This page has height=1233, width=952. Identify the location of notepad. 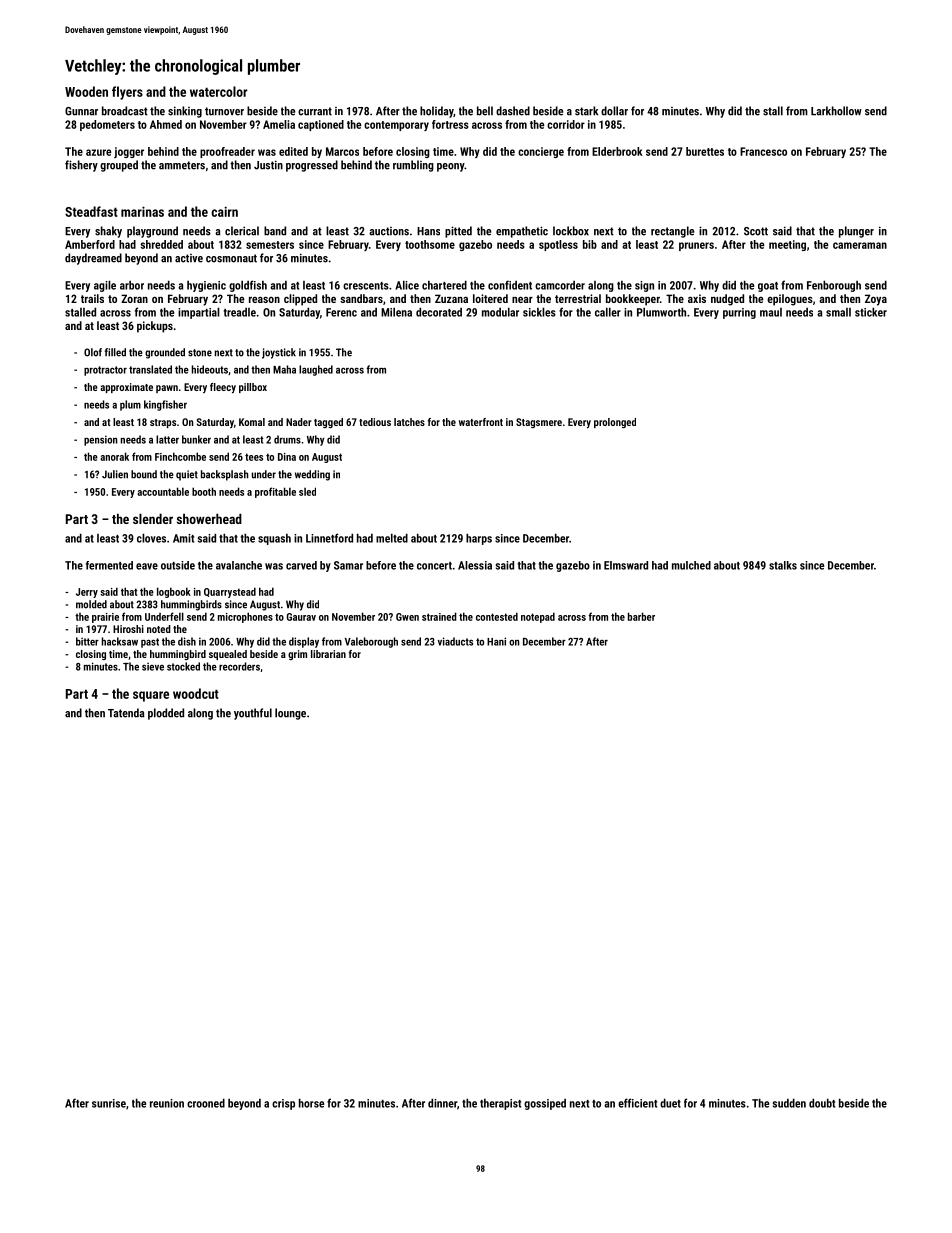
(538, 617).
